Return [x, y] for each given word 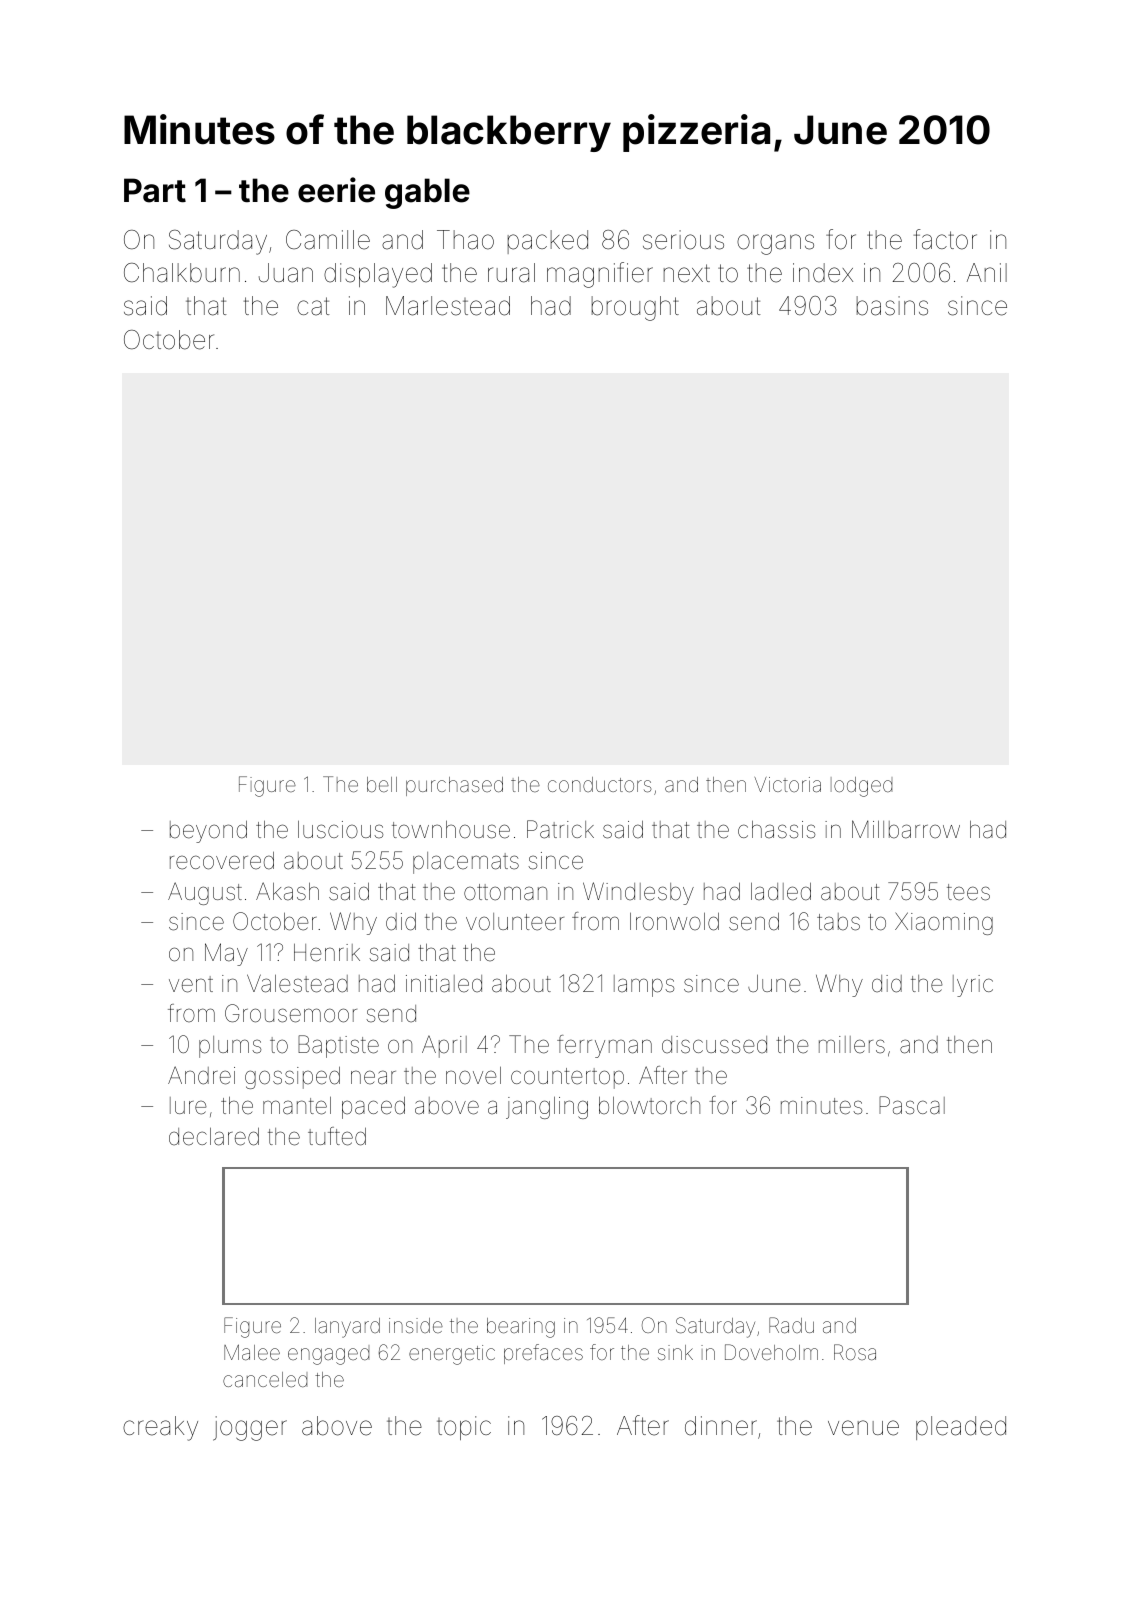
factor [945, 239]
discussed [714, 1045]
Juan [286, 273]
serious [683, 240]
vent [191, 984]
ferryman [604, 1046]
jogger [250, 1428]
